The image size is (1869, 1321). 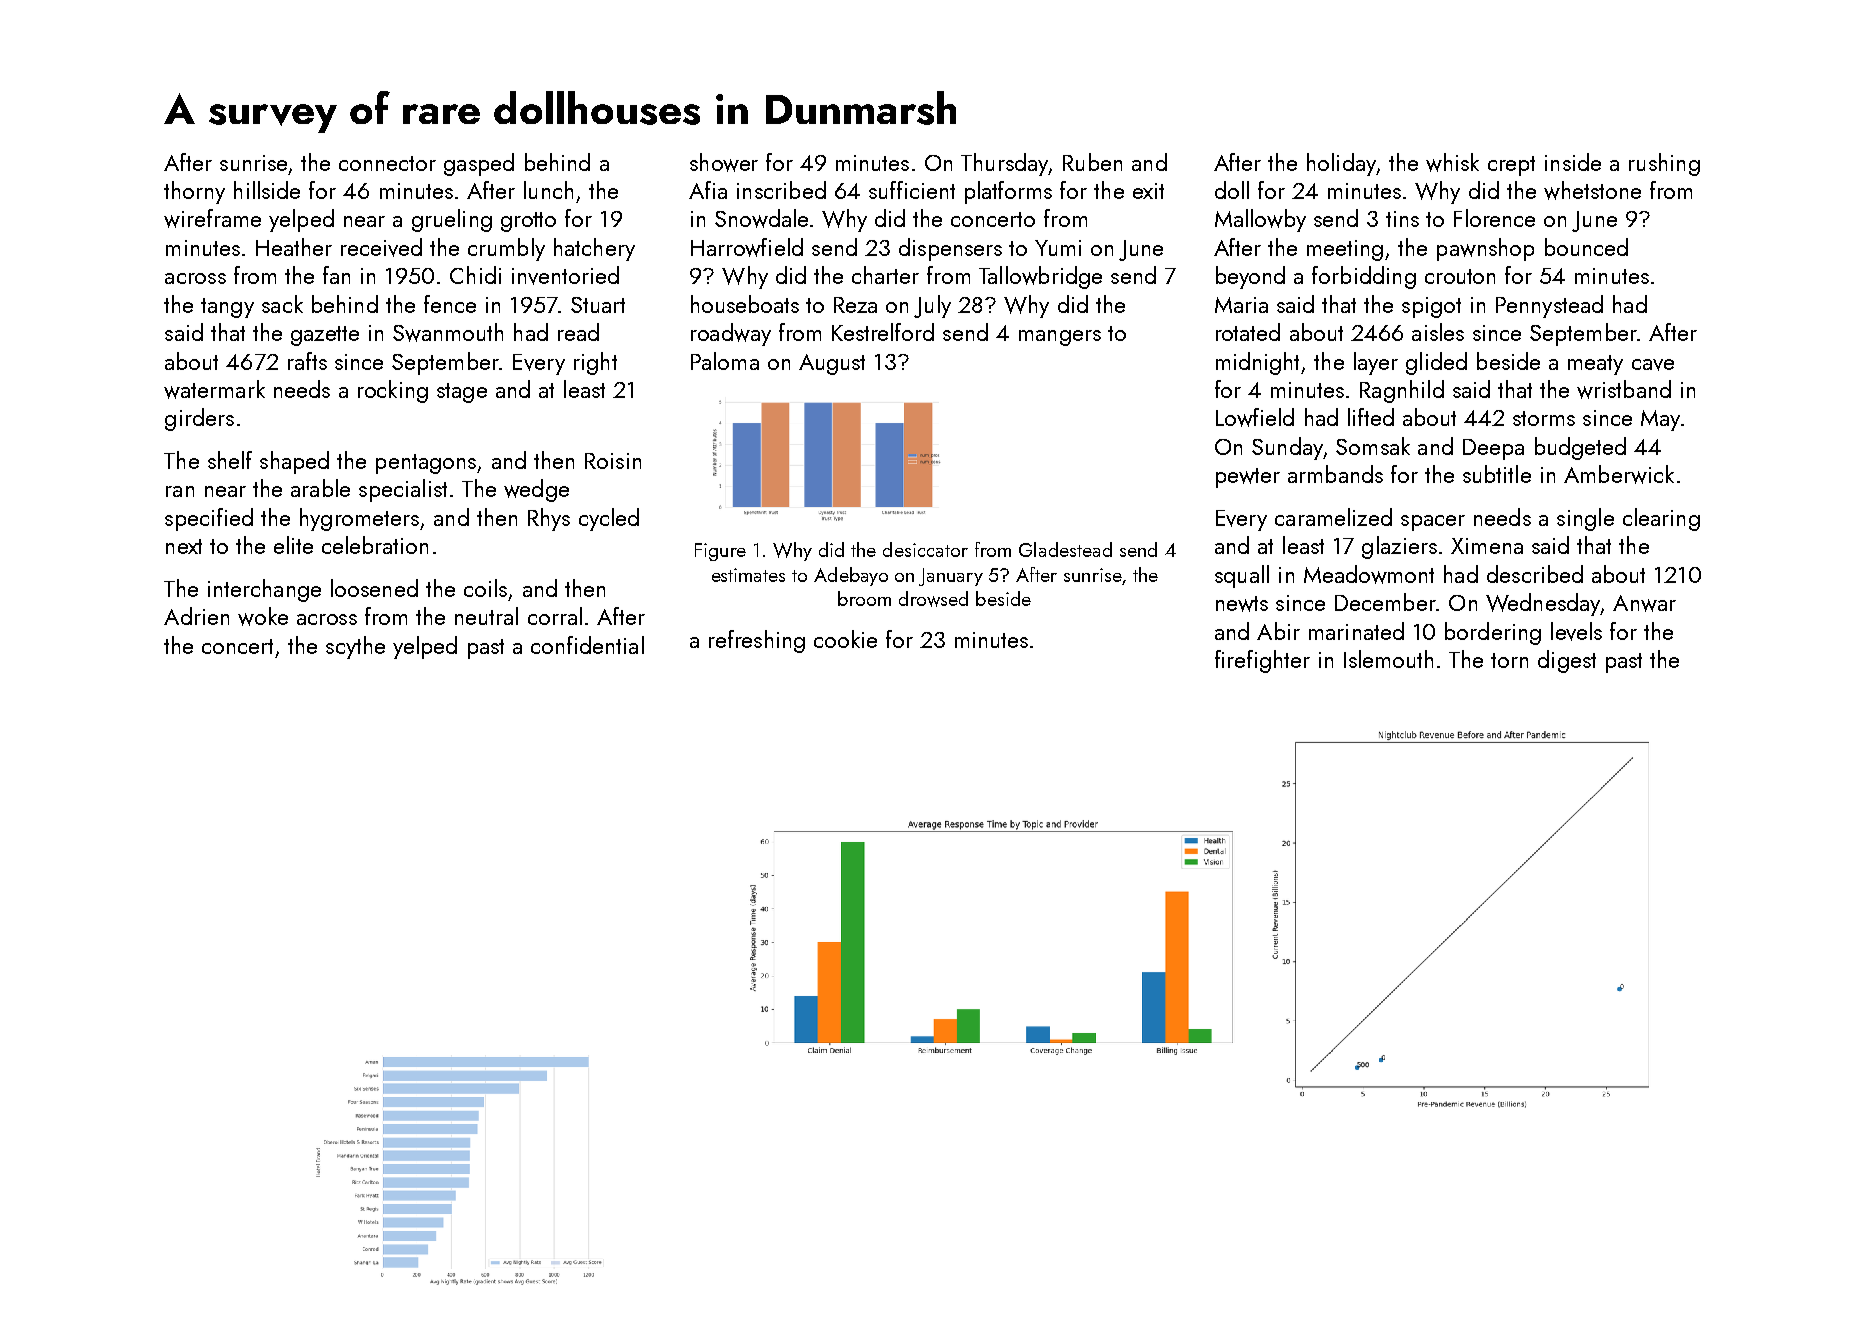 I want to click on girders, so click(x=199, y=419).
